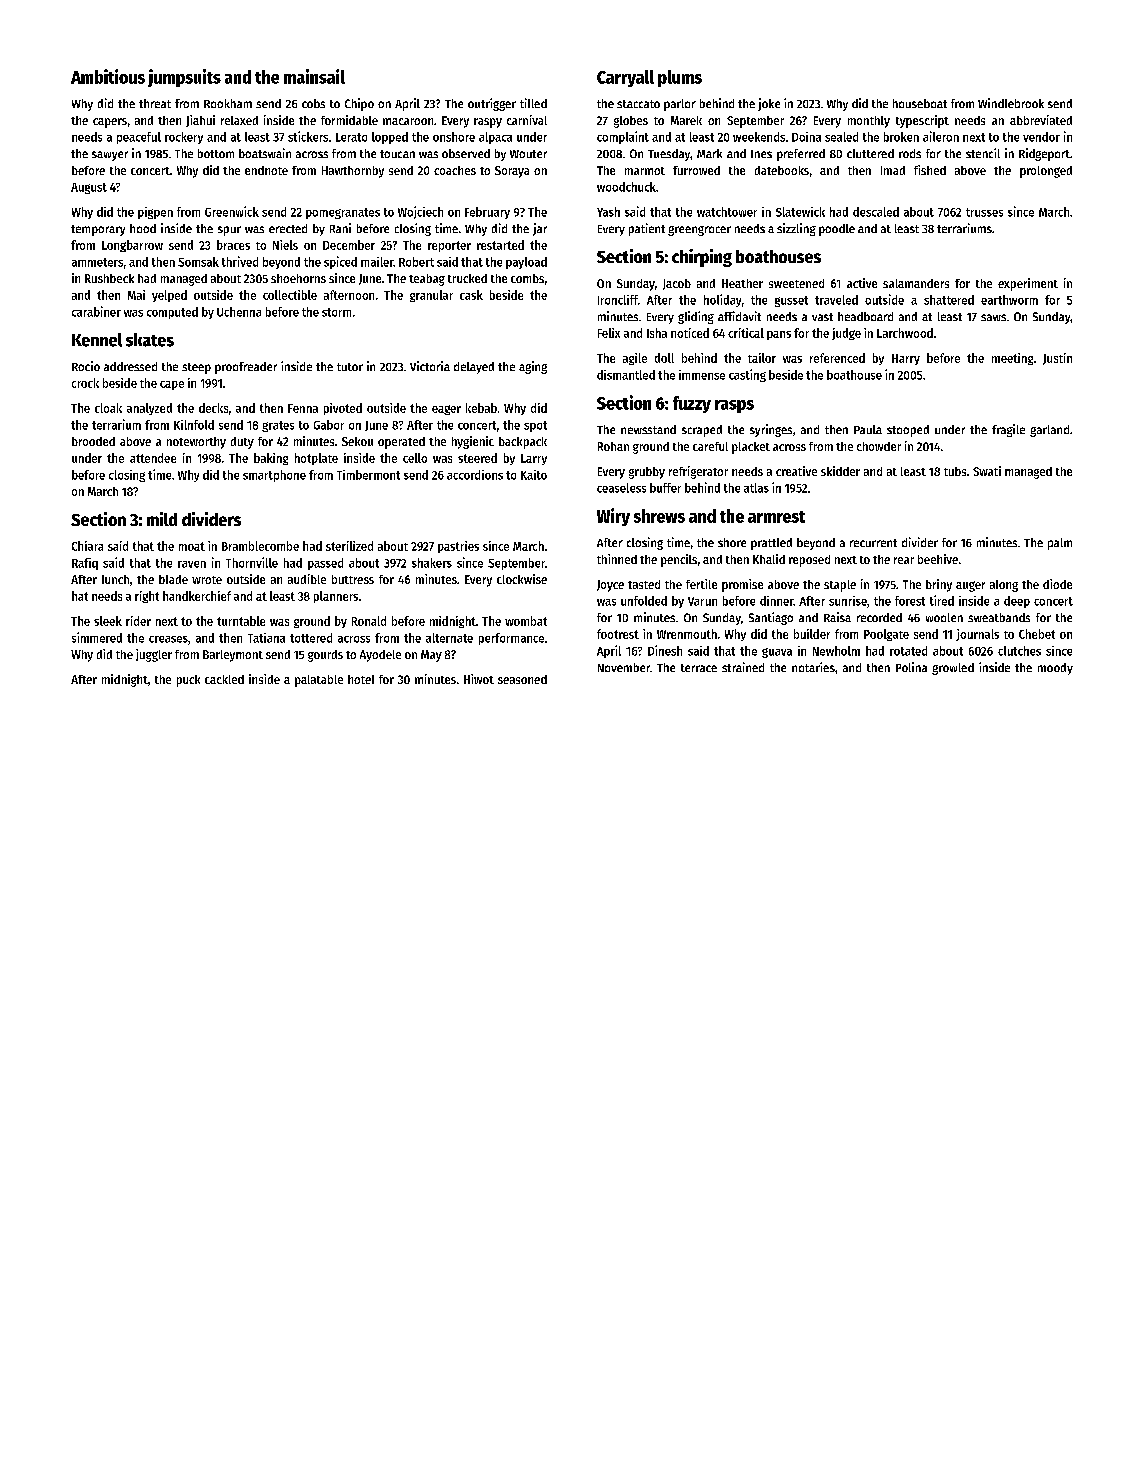  What do you see at coordinates (699, 668) in the image?
I see `terrace` at bounding box center [699, 668].
